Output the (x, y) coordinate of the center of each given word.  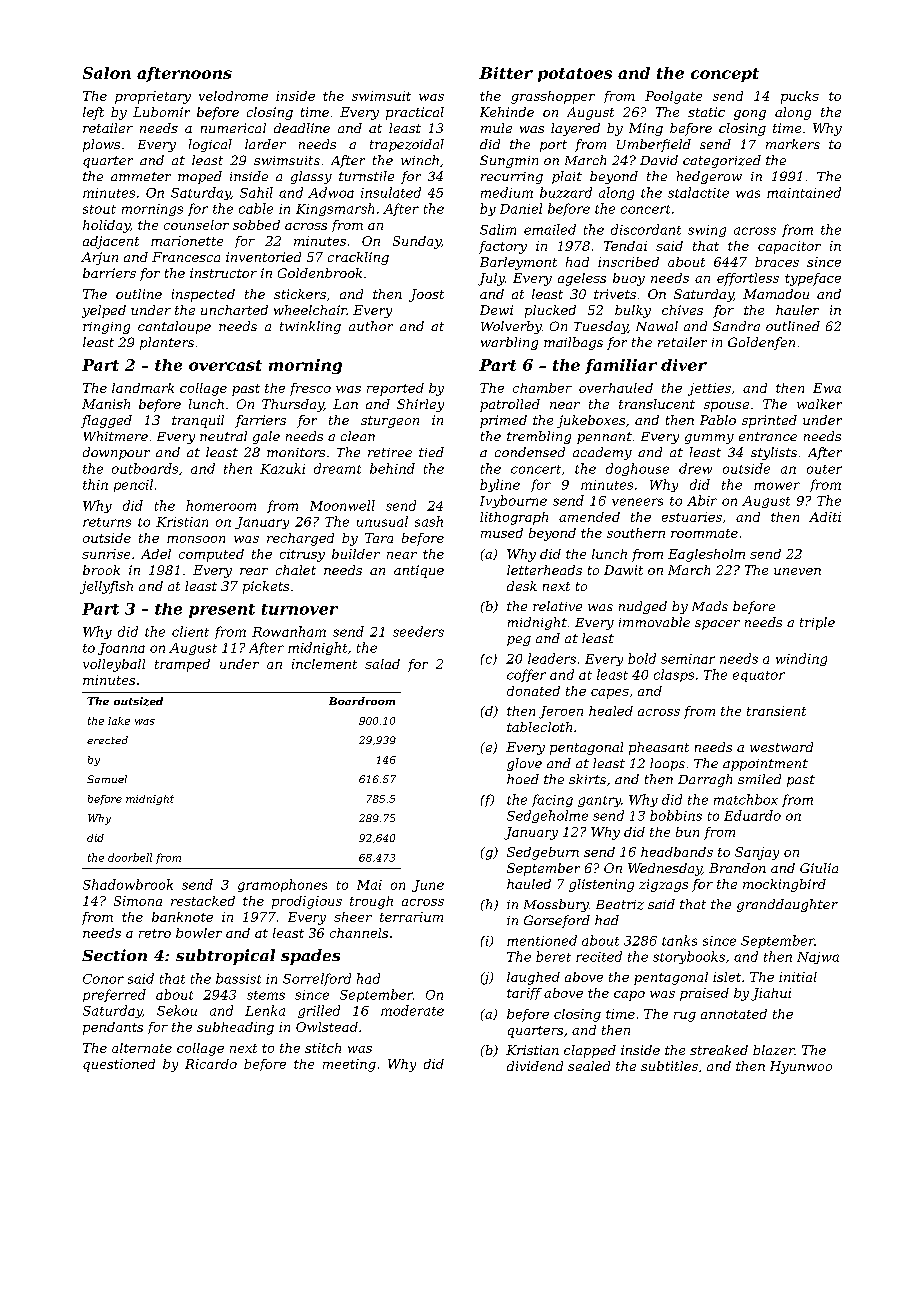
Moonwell (342, 505)
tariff (524, 994)
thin (95, 484)
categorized (722, 161)
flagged (106, 421)
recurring (512, 178)
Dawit (623, 570)
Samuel (107, 779)
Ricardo (211, 1064)
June (428, 886)
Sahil (256, 192)
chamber (542, 388)
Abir (702, 500)
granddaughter (787, 905)
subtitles (669, 1066)
